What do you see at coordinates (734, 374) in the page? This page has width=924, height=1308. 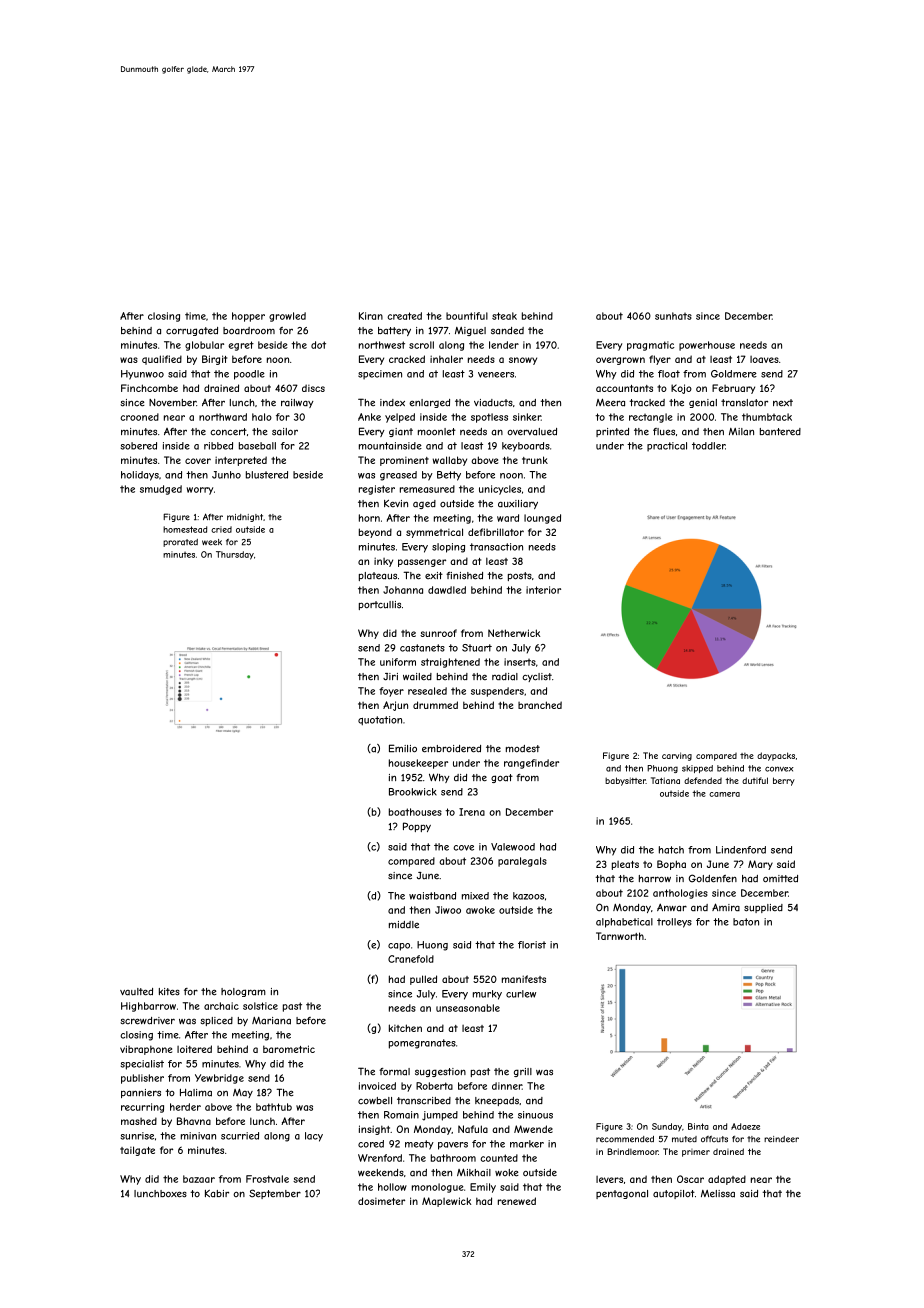 I see `Goldmere` at bounding box center [734, 374].
